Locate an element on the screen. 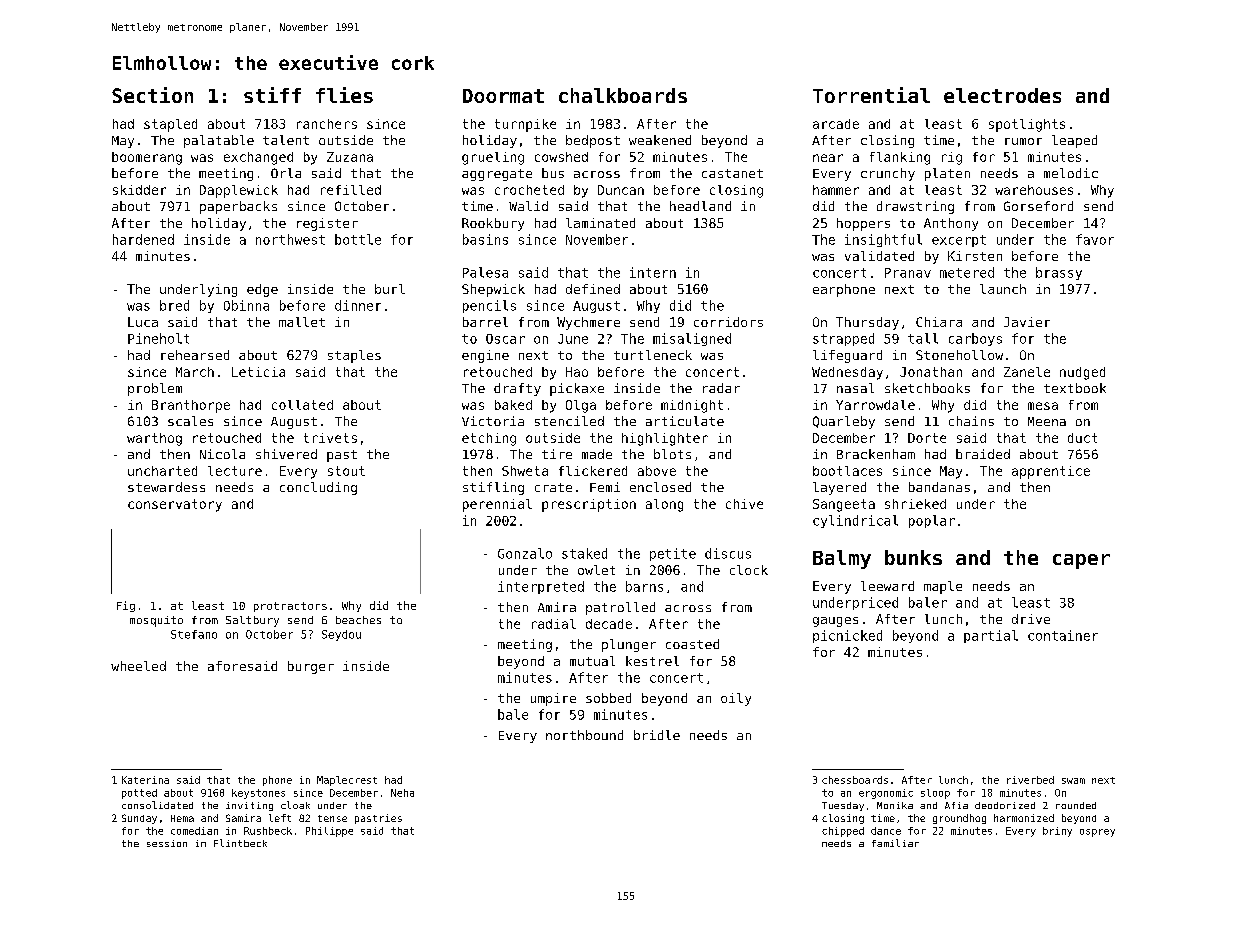 The height and width of the screenshot is (952, 1233). bridle is located at coordinates (657, 735).
